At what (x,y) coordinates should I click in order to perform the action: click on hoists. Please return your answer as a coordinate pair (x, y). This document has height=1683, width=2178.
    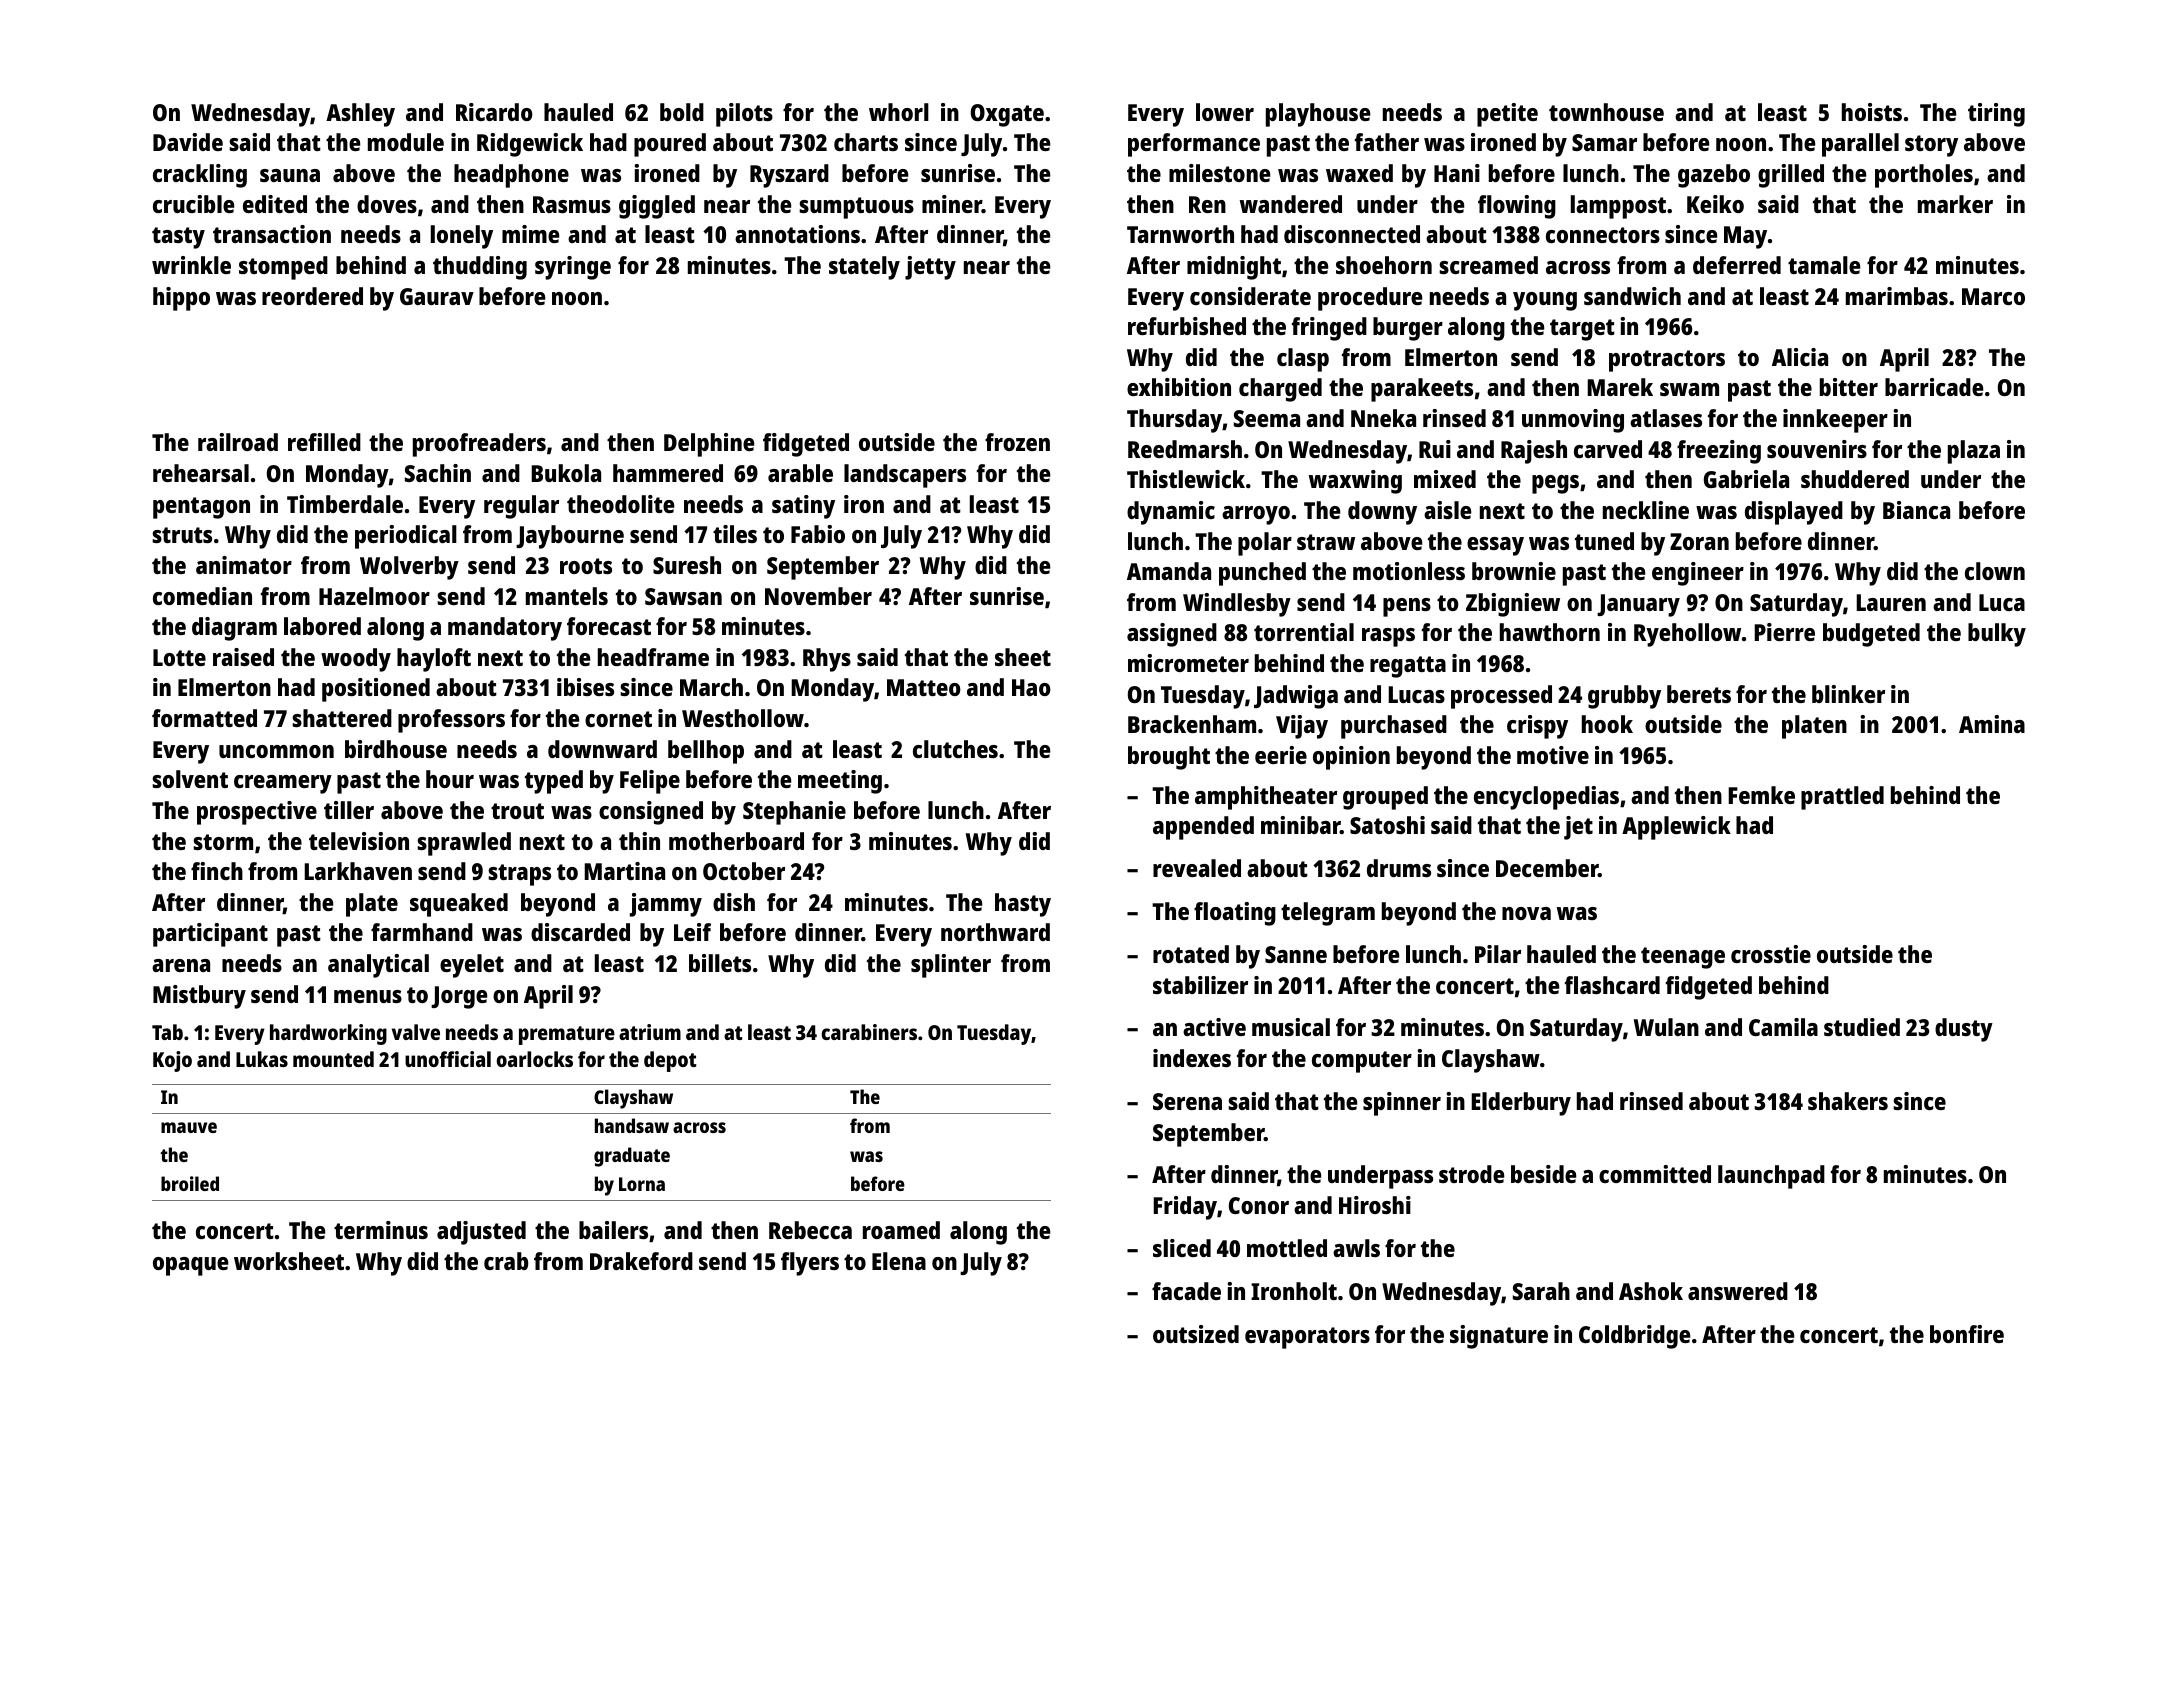
    Looking at the image, I should click on (1872, 112).
